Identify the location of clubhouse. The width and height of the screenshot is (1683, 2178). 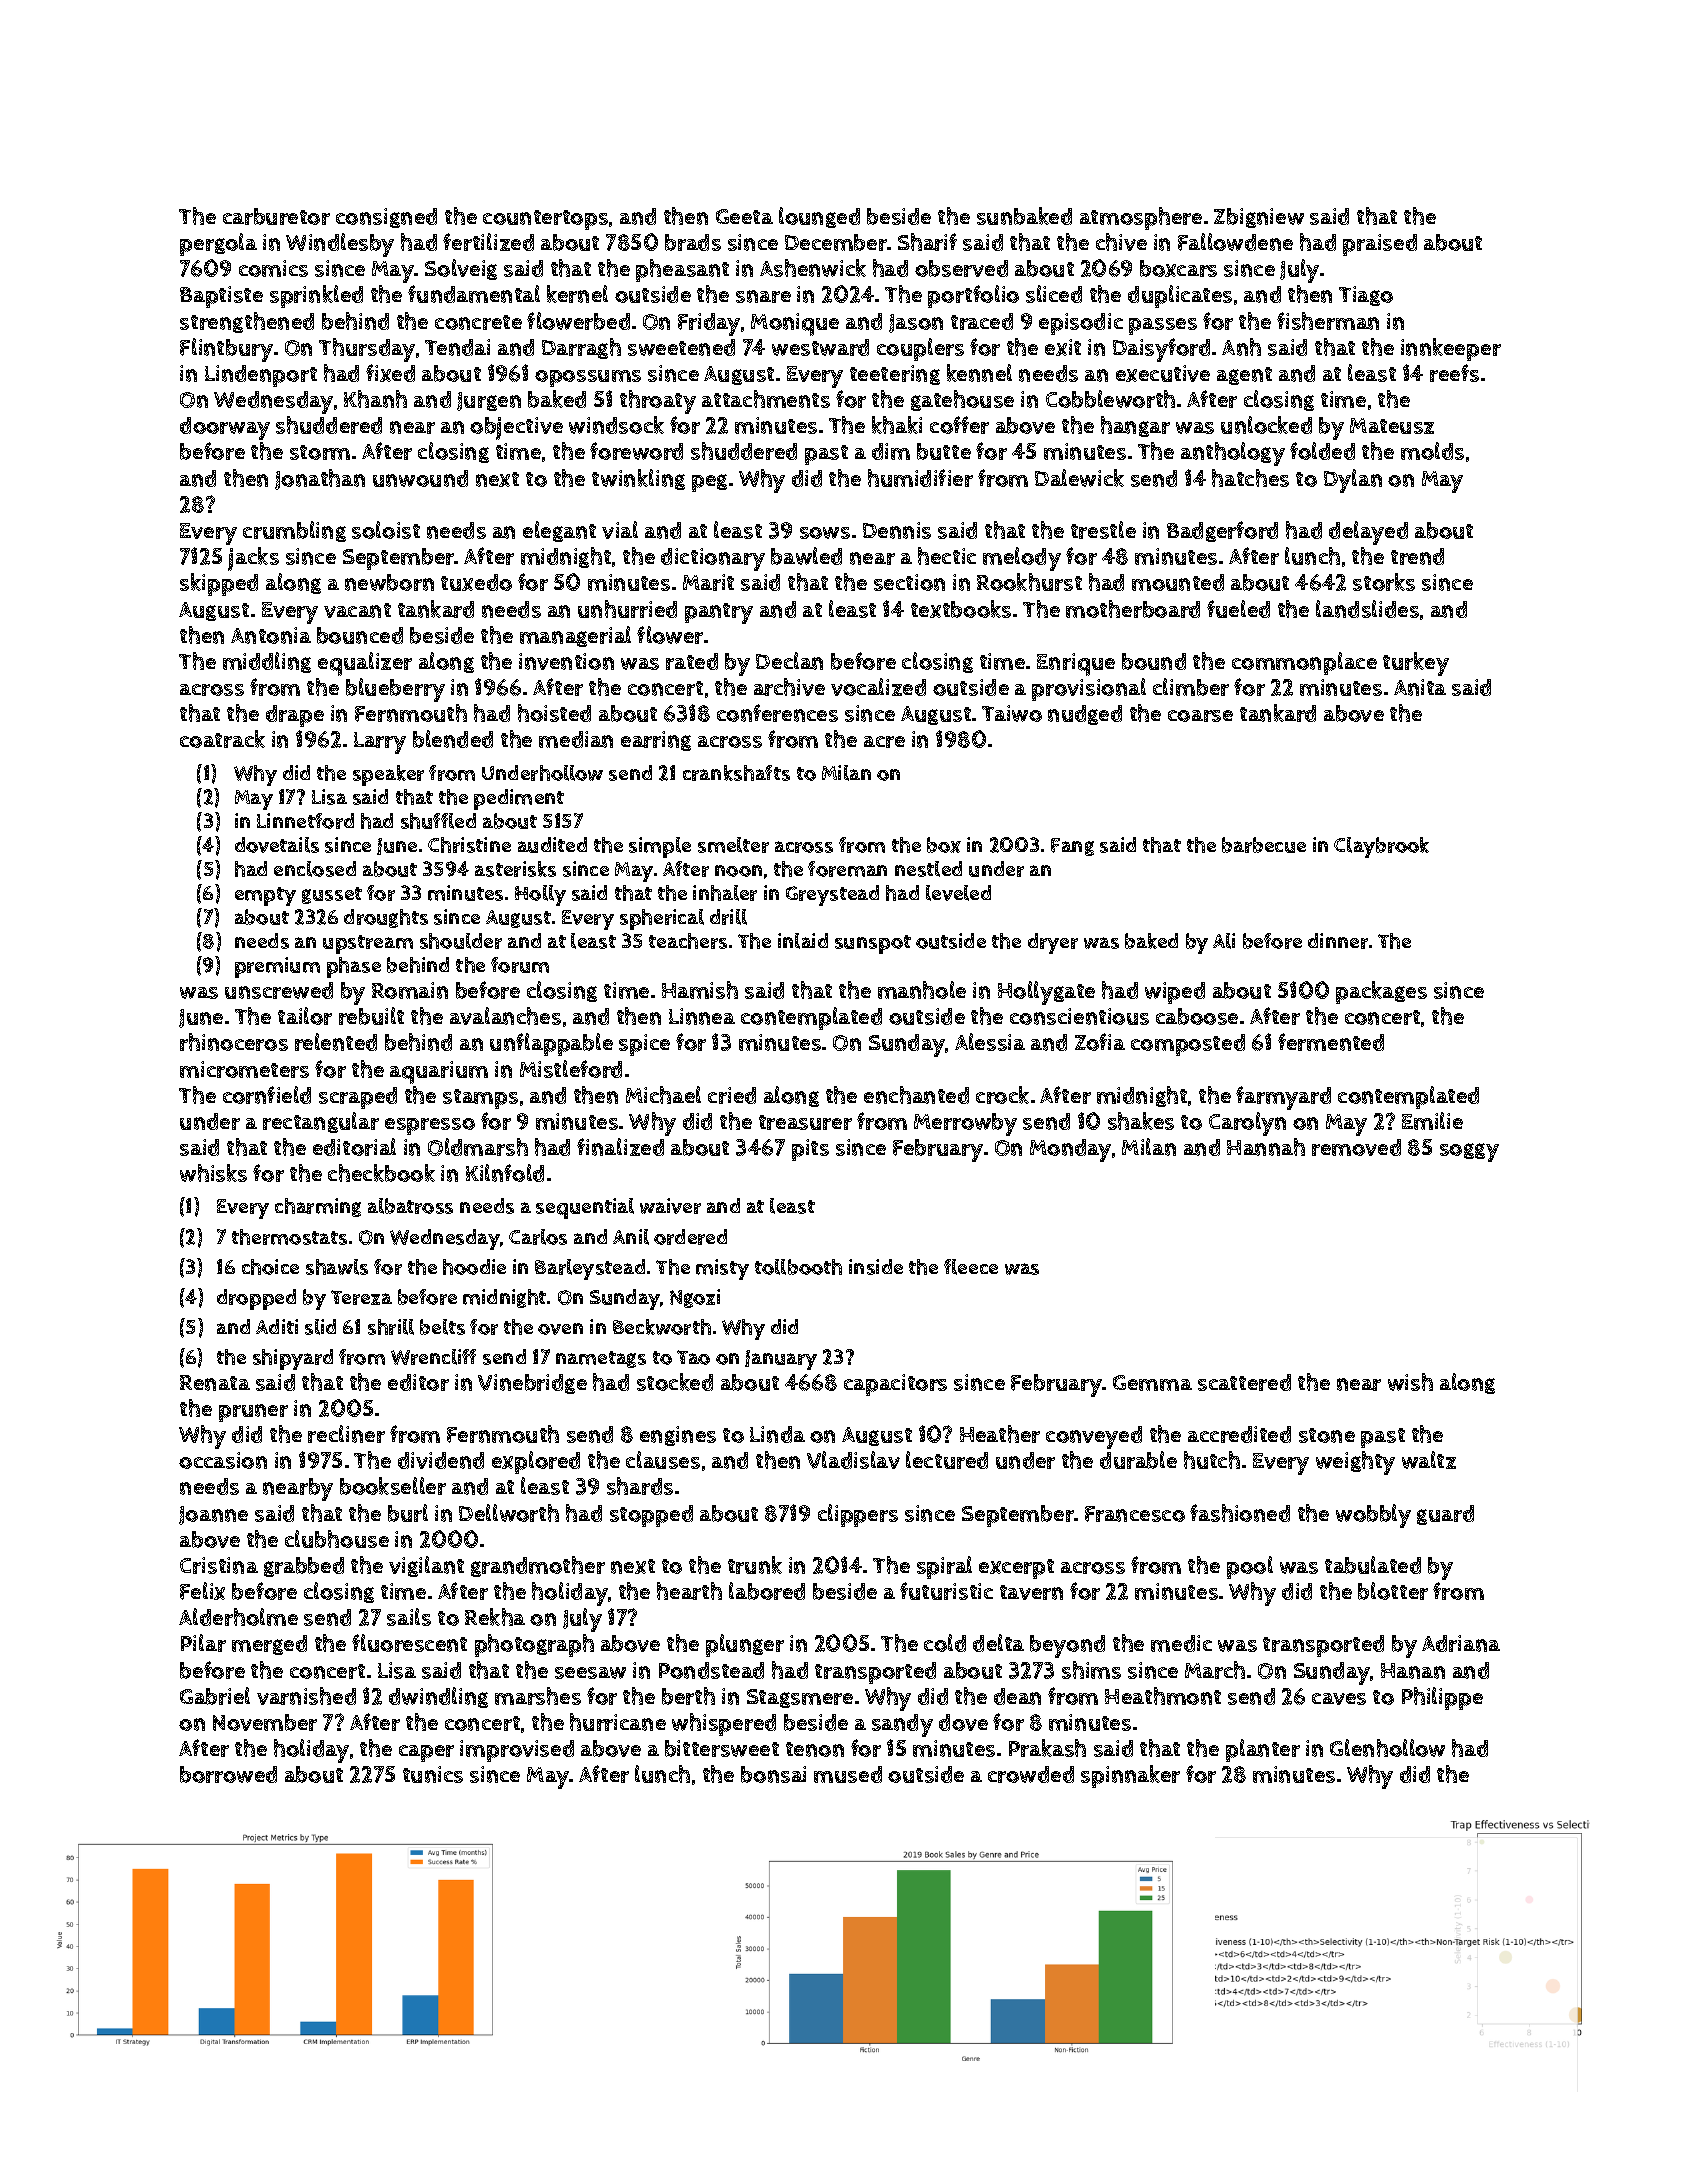
(337, 1539).
